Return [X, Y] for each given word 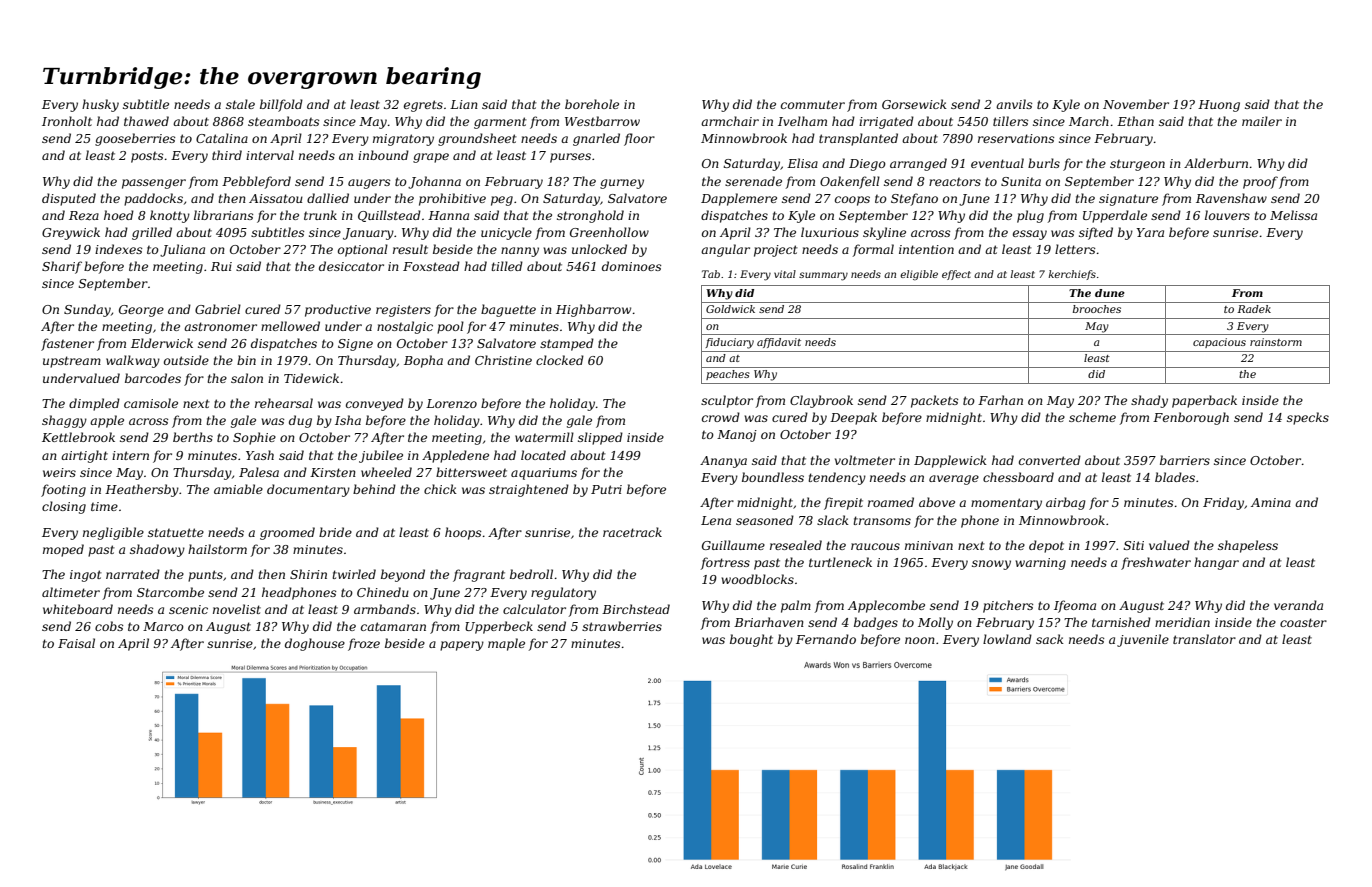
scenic [188, 609]
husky [100, 105]
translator [1204, 639]
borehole [592, 104]
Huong [1219, 106]
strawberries [622, 626]
